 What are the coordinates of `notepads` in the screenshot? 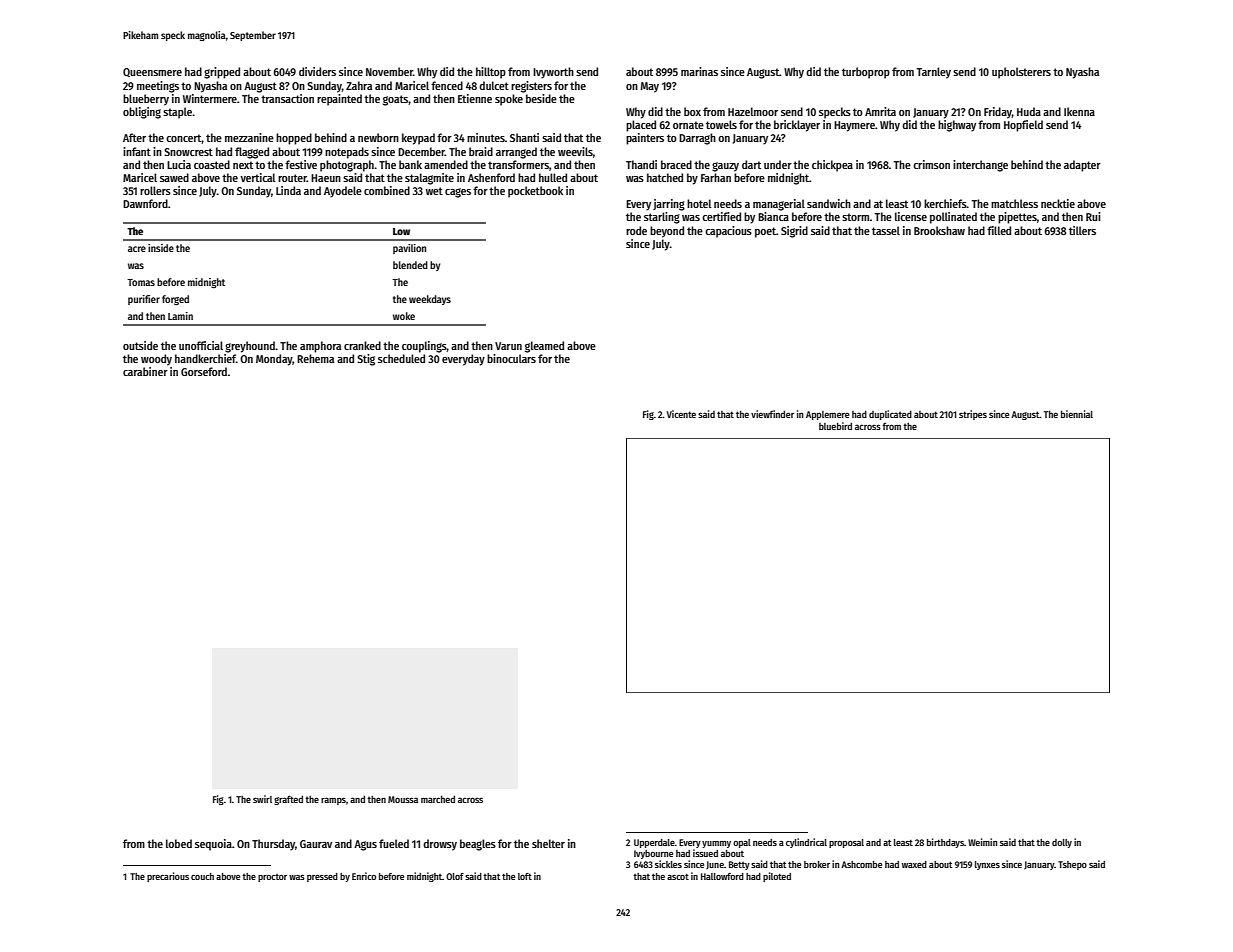 It's located at (347, 153).
